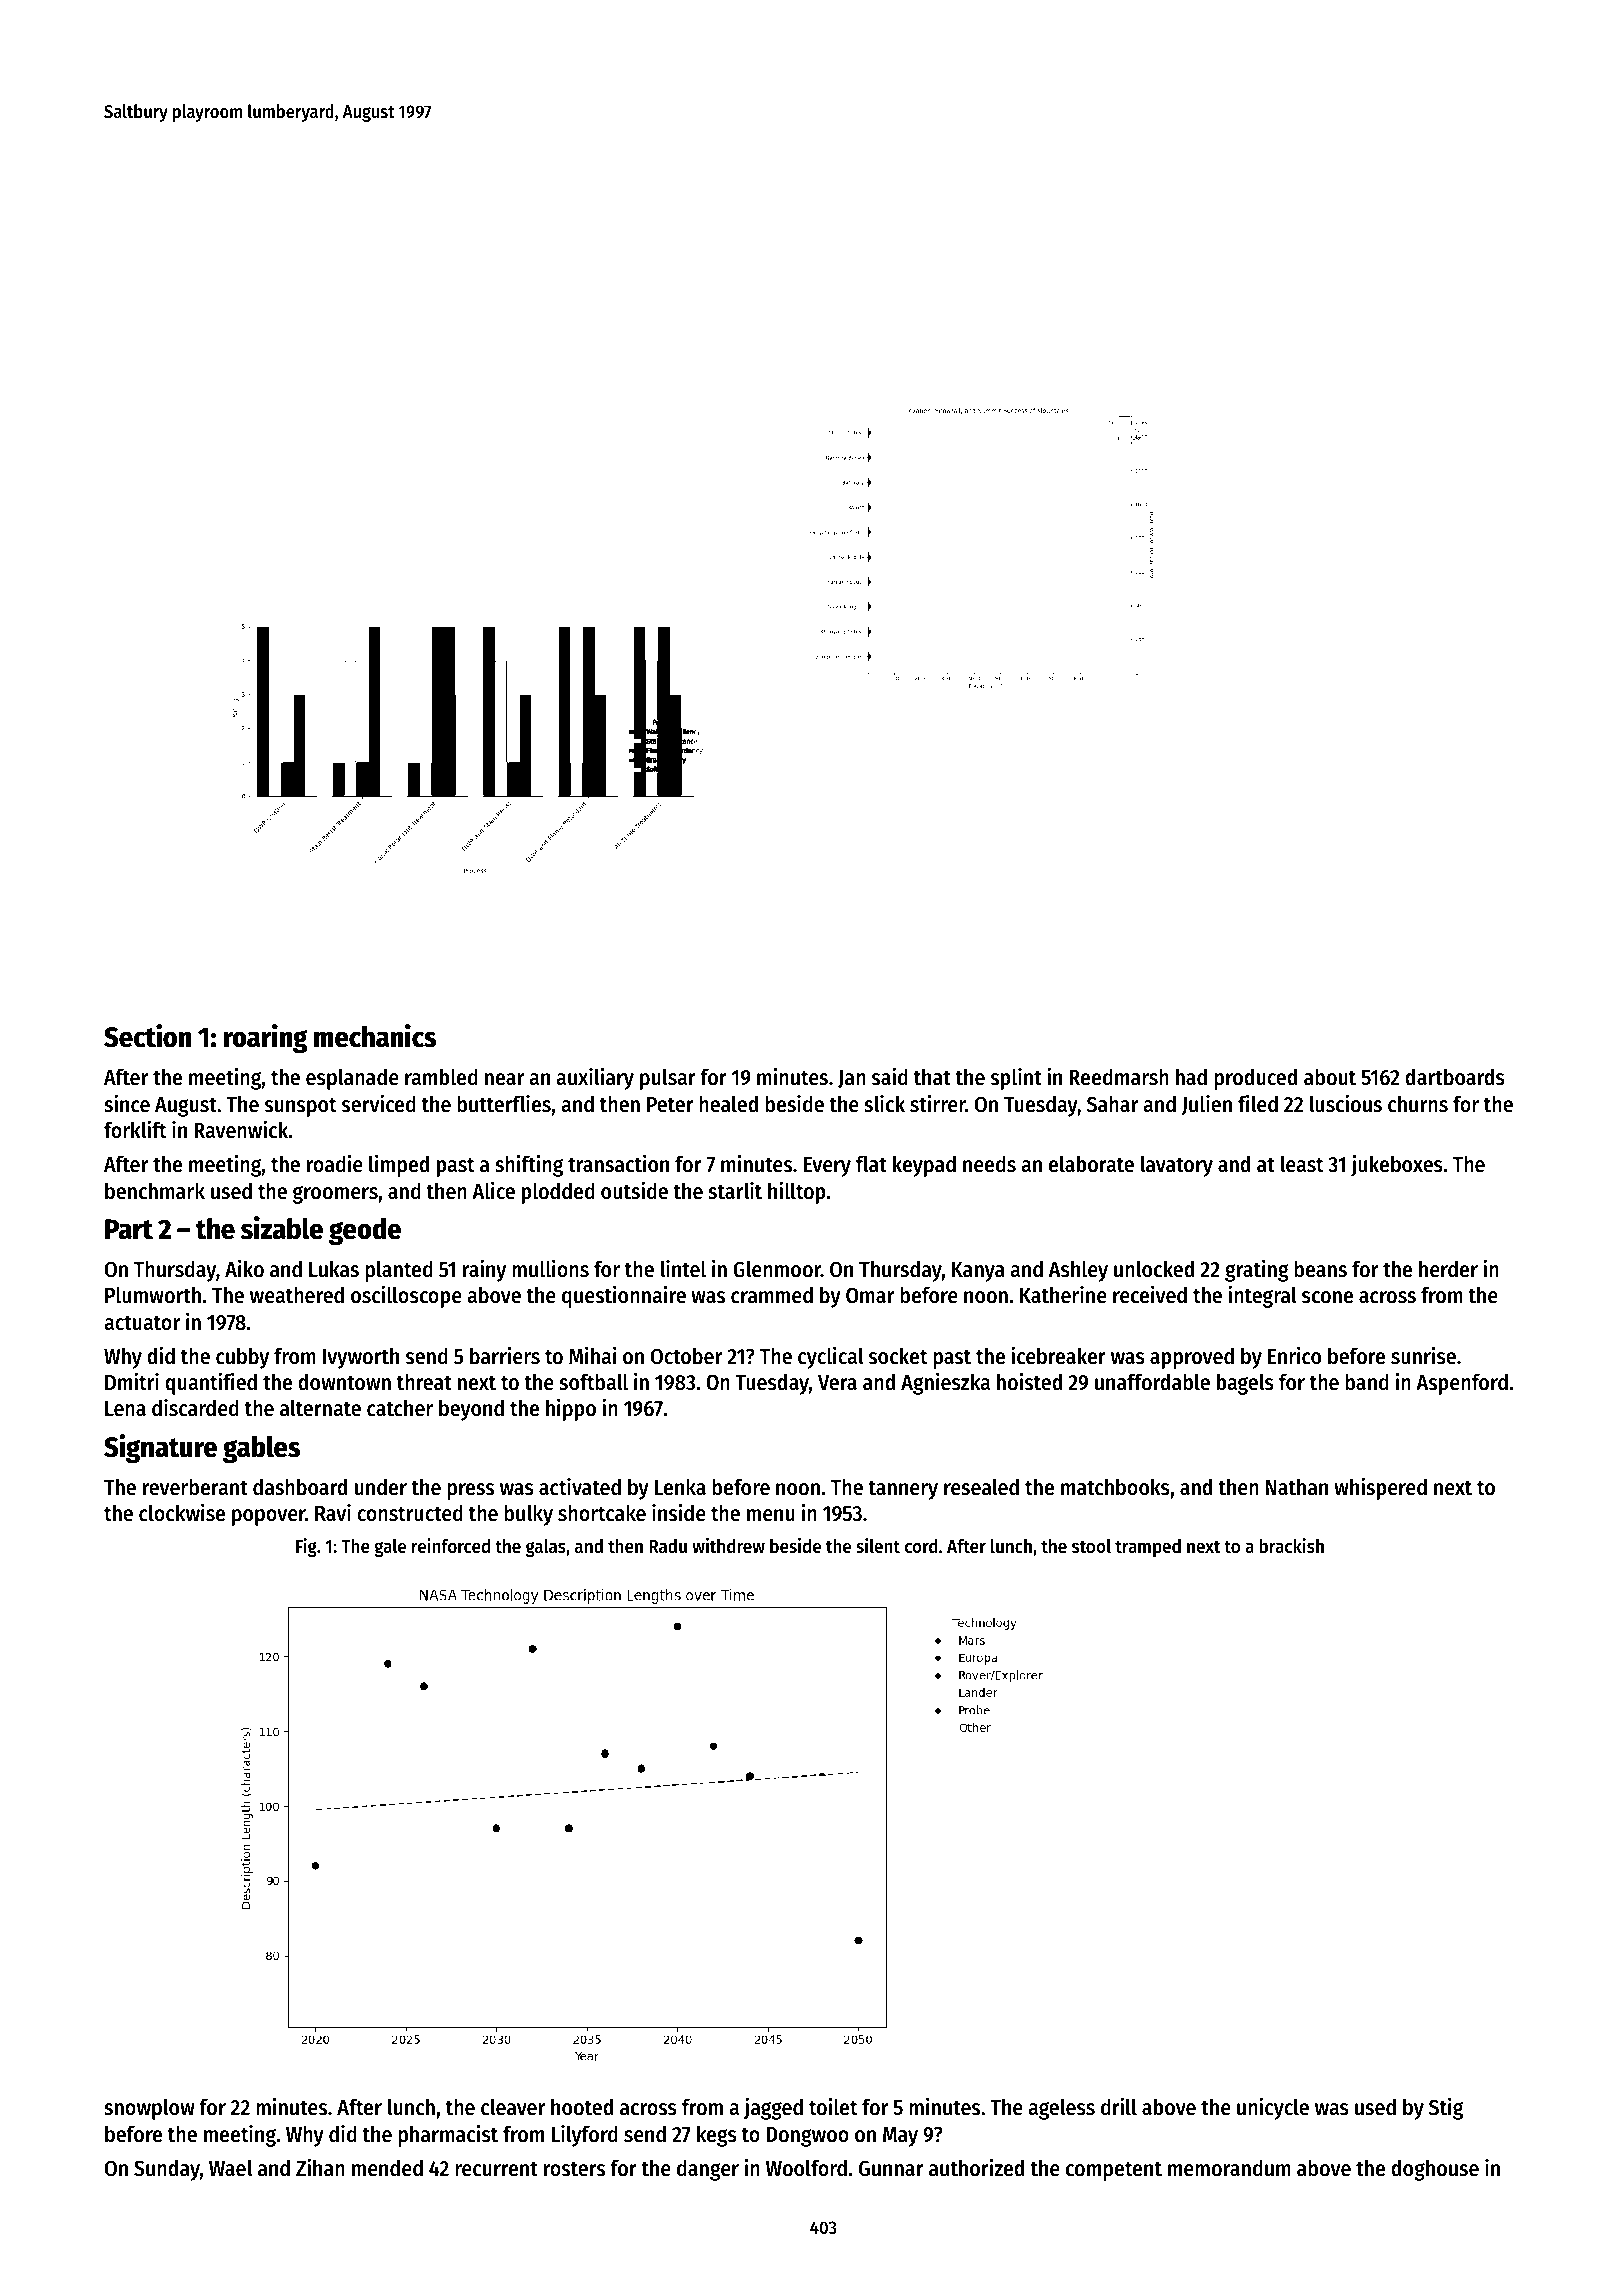 This screenshot has width=1620, height=2292. What do you see at coordinates (1455, 1077) in the screenshot?
I see `dartboards` at bounding box center [1455, 1077].
